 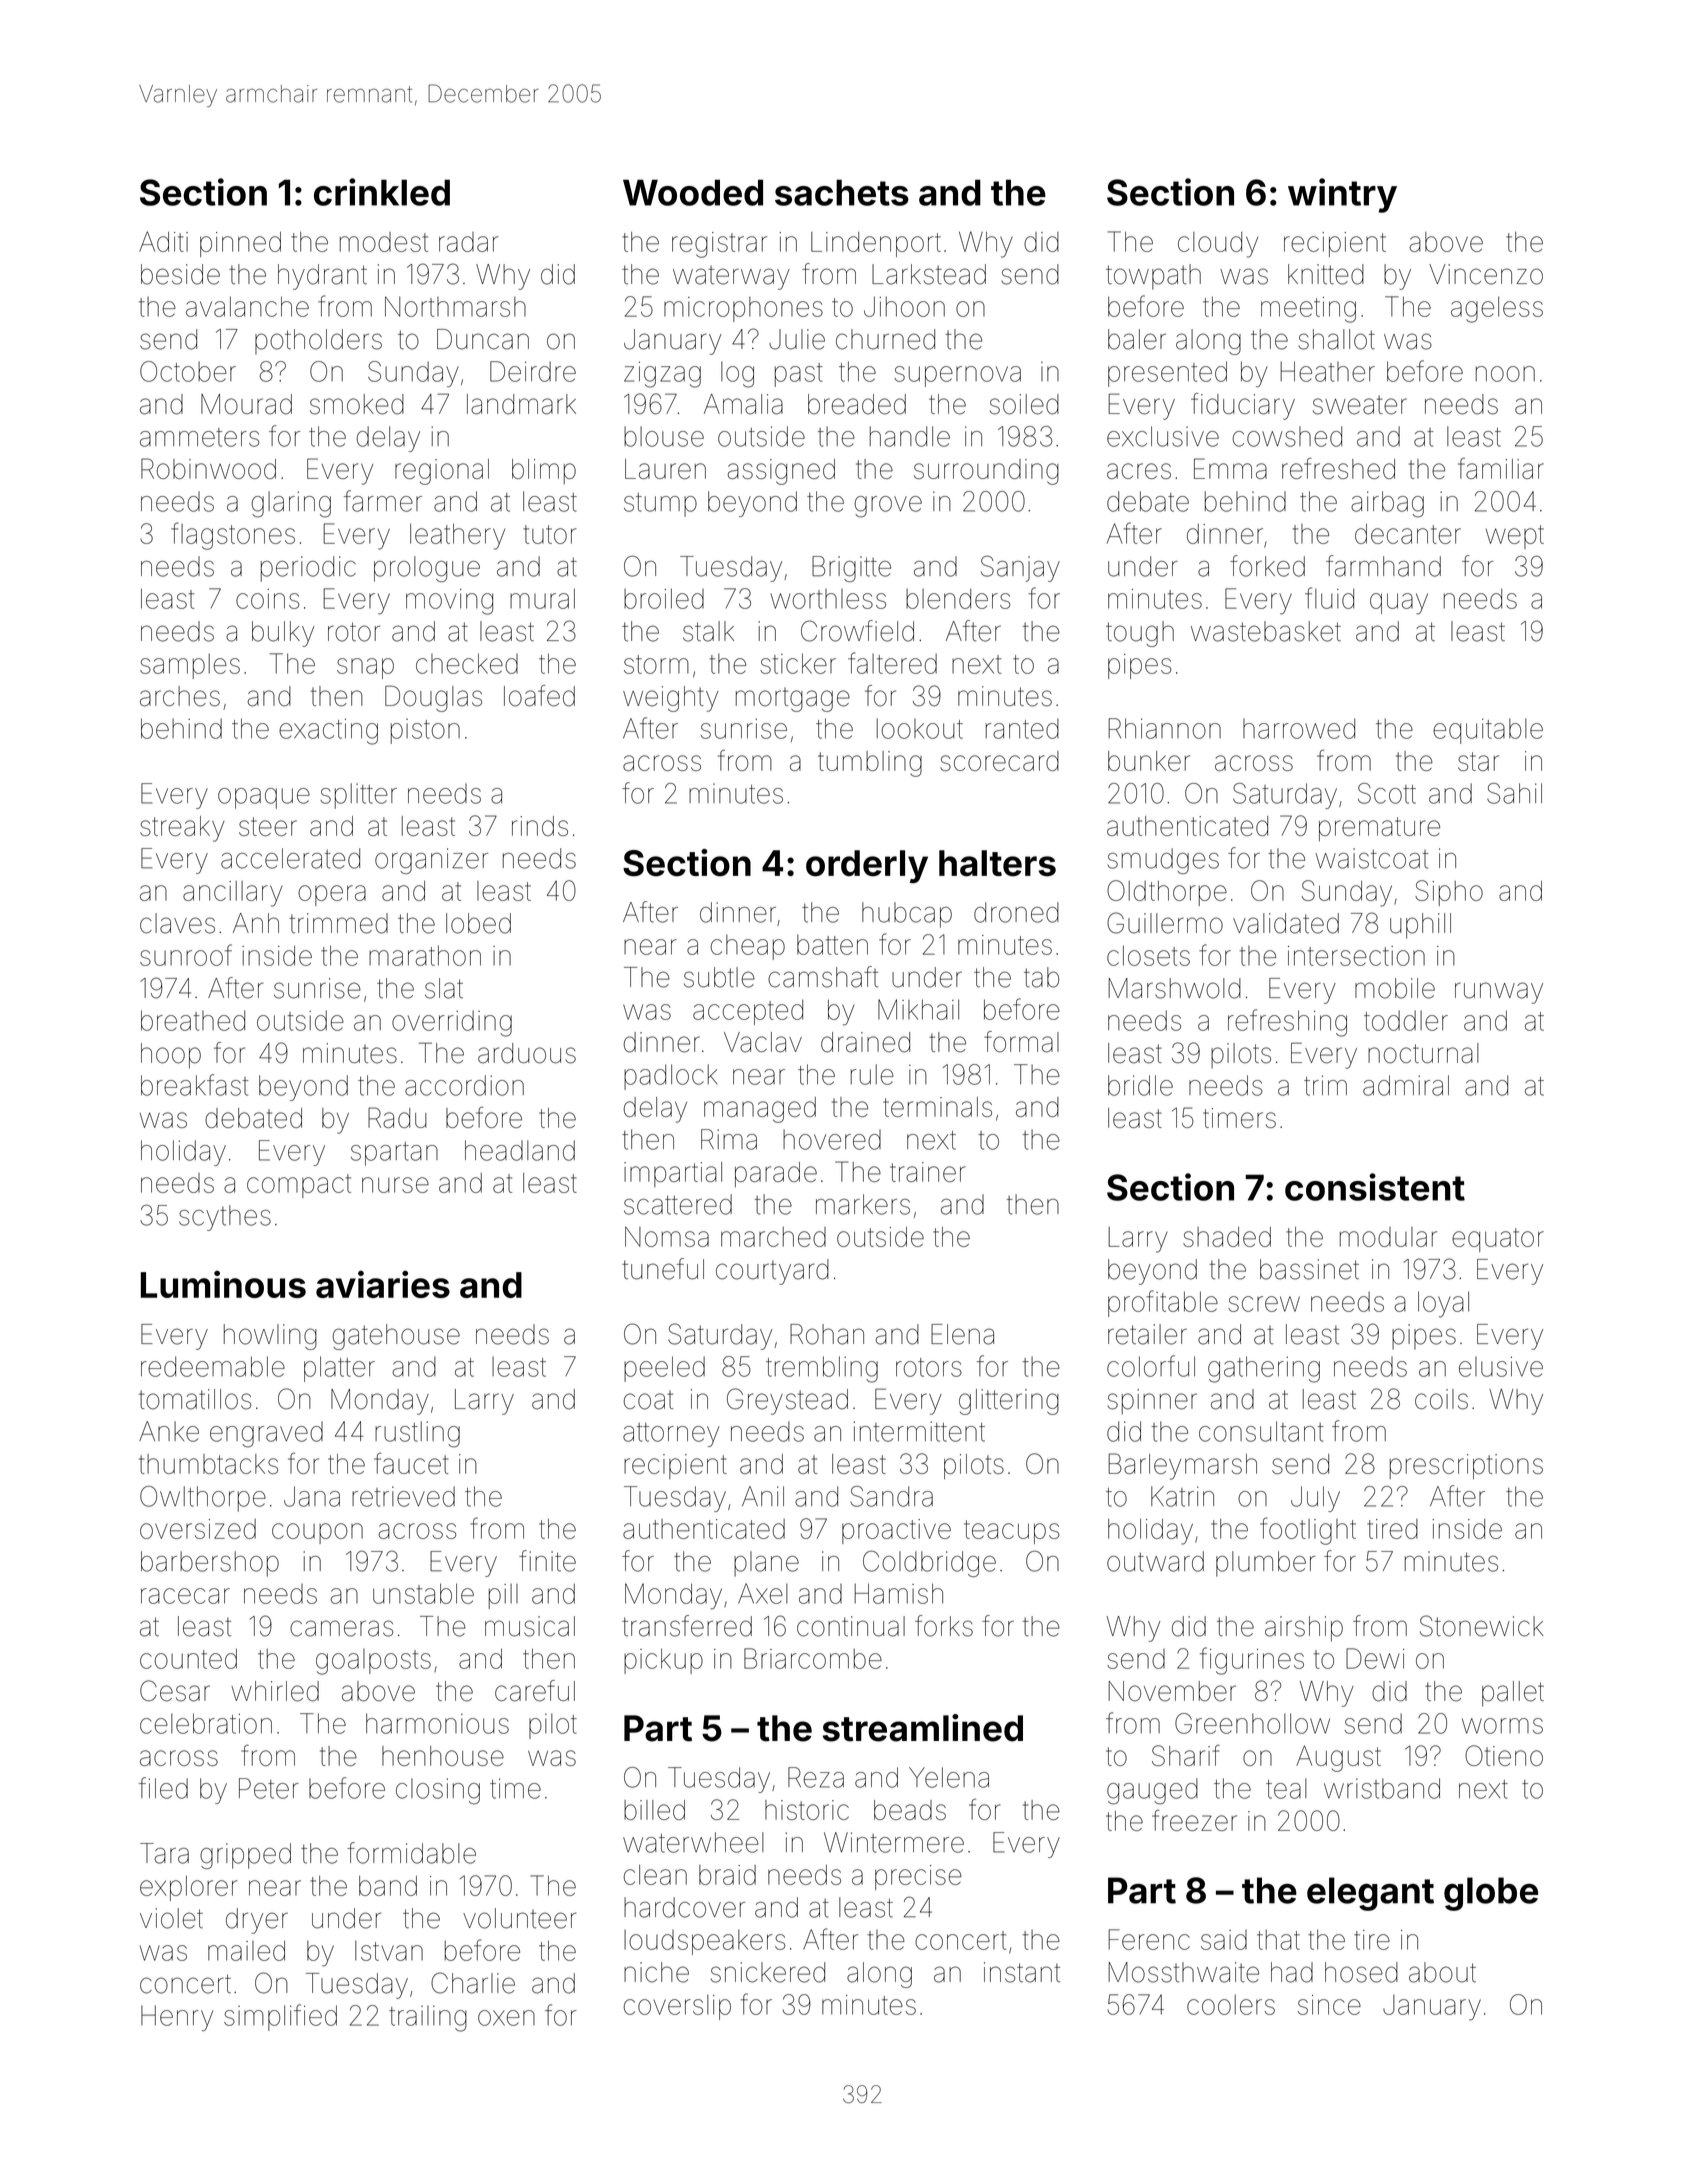 I want to click on Aditi, so click(x=163, y=241).
